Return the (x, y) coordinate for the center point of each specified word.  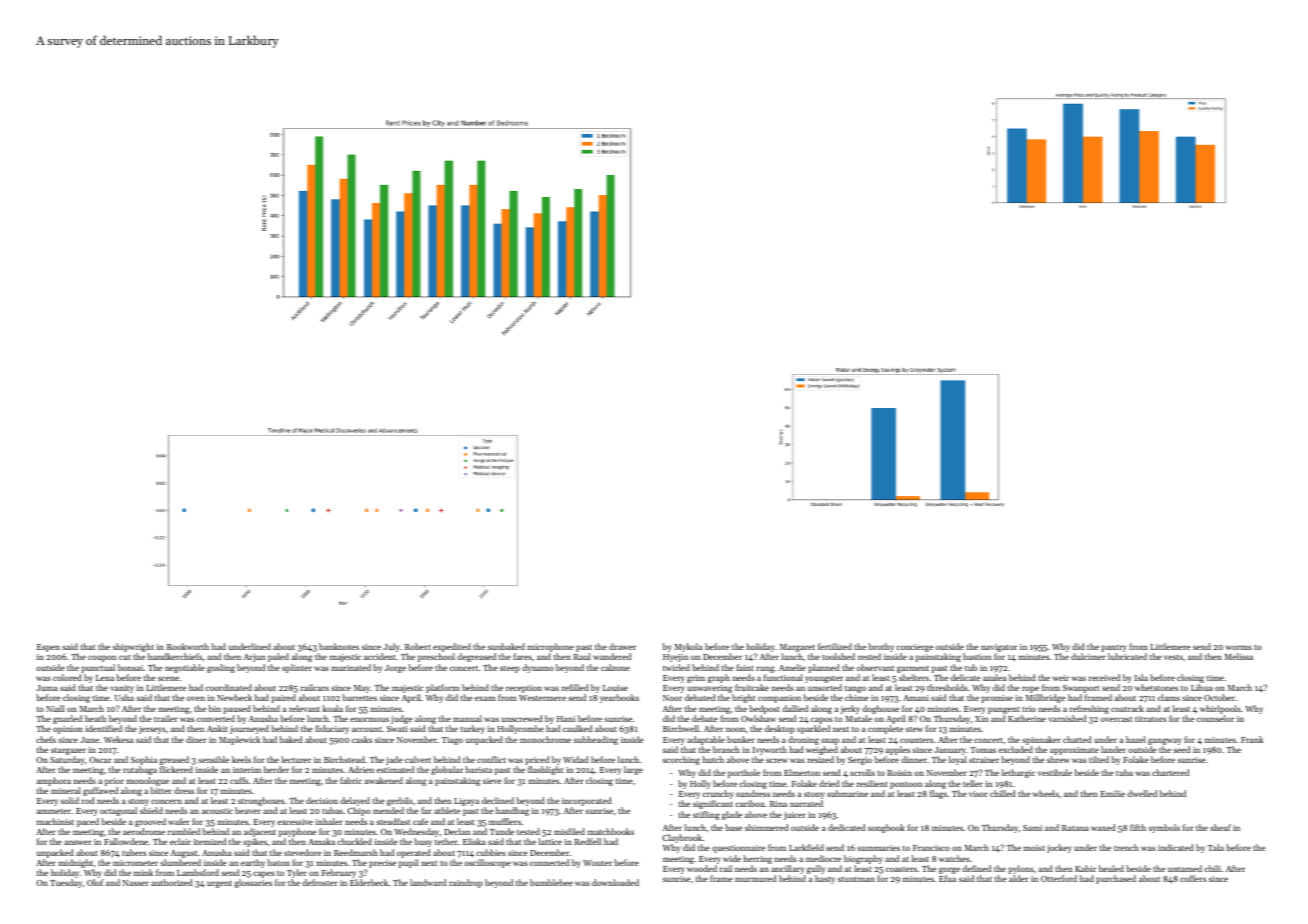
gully (816, 869)
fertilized (835, 646)
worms (1239, 647)
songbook (886, 828)
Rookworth (188, 646)
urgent (219, 884)
